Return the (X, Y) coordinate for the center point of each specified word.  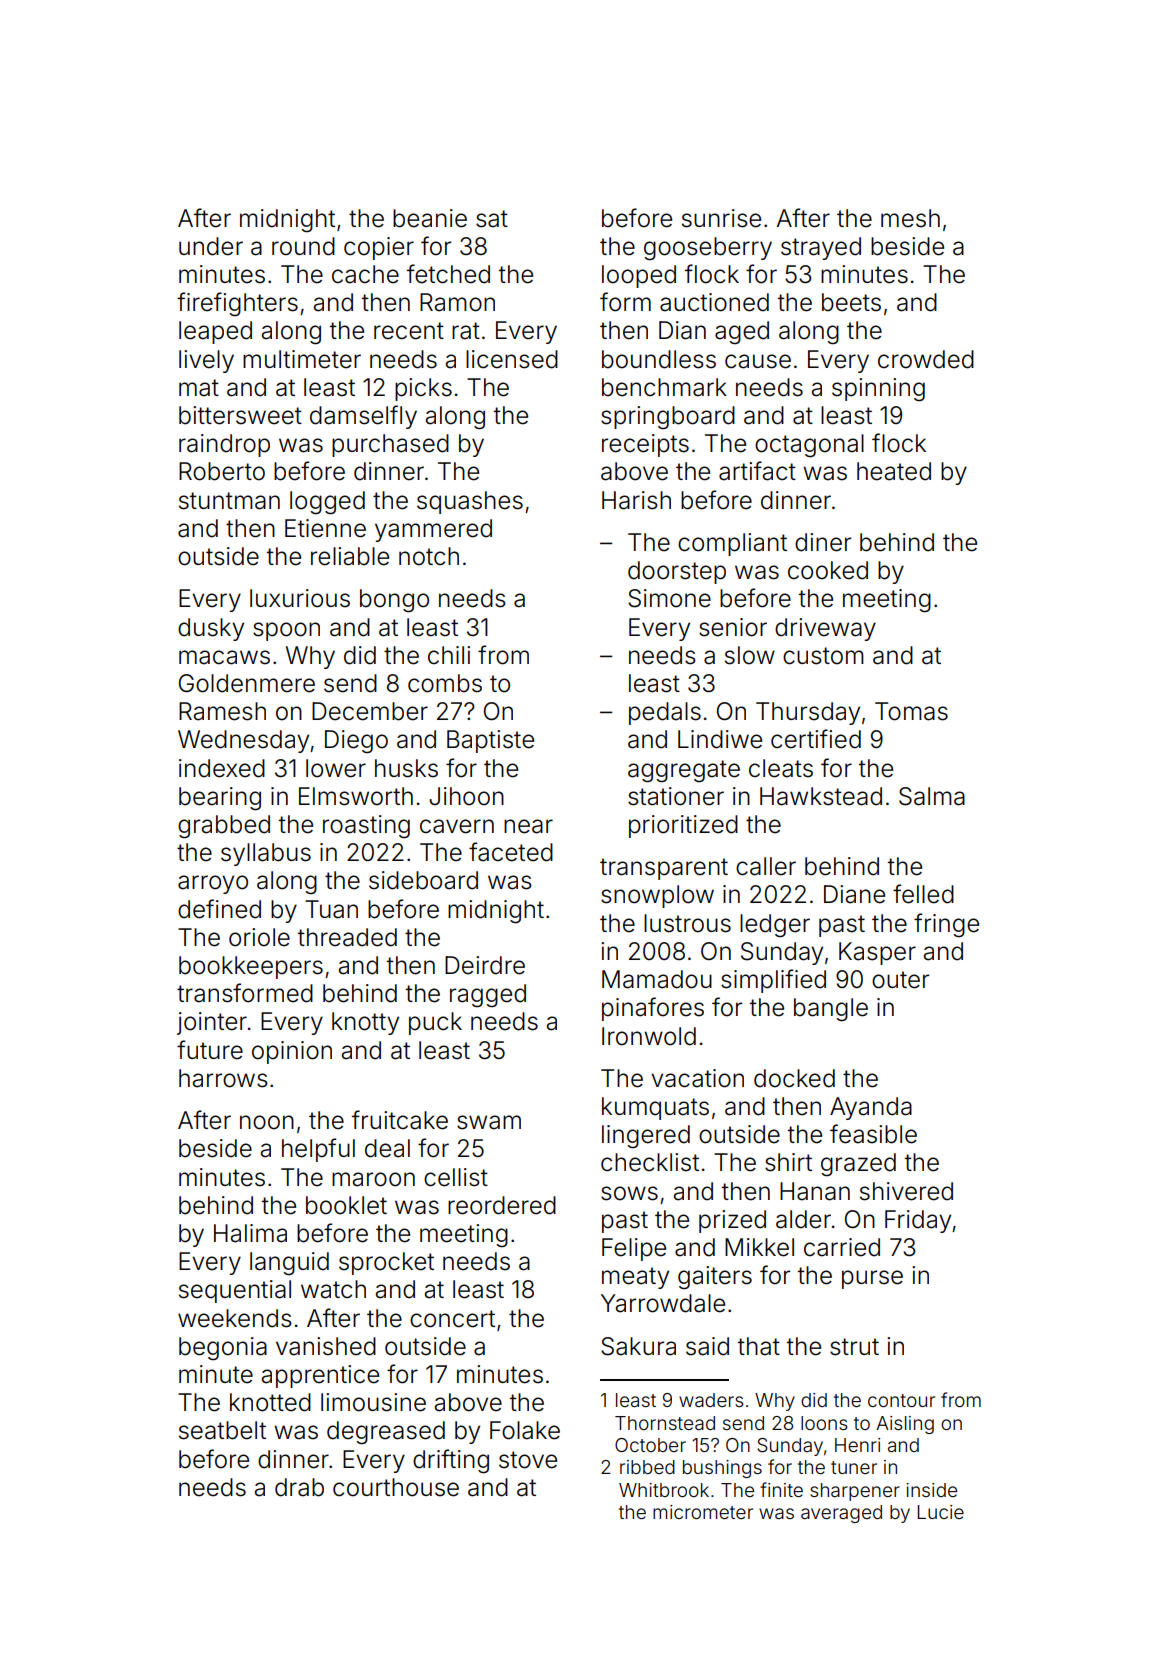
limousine (373, 1402)
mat (199, 388)
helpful (318, 1150)
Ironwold (649, 1036)
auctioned (714, 302)
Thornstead (665, 1423)
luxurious (300, 598)
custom (823, 656)
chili (449, 655)
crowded (926, 359)
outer (900, 980)
